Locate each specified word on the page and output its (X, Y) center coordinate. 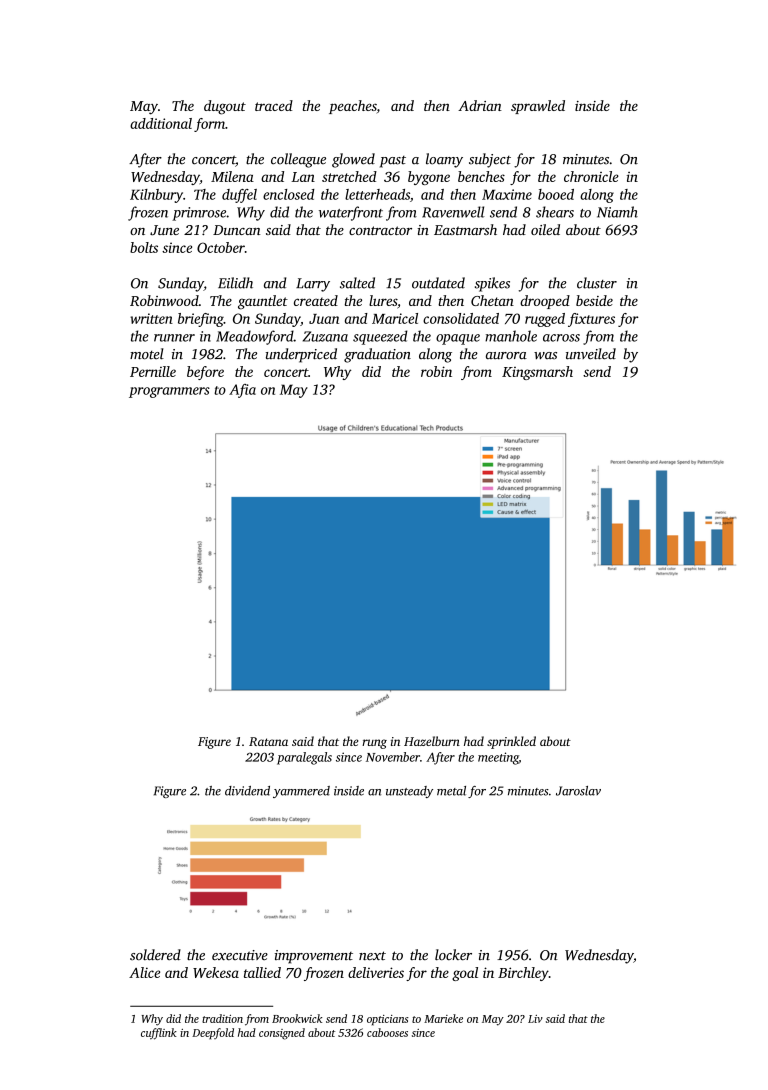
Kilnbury (156, 196)
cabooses (387, 1032)
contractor (380, 230)
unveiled (591, 354)
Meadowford (255, 337)
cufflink (159, 1034)
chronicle (591, 176)
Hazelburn (432, 741)
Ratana (268, 741)
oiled (545, 229)
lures (383, 300)
